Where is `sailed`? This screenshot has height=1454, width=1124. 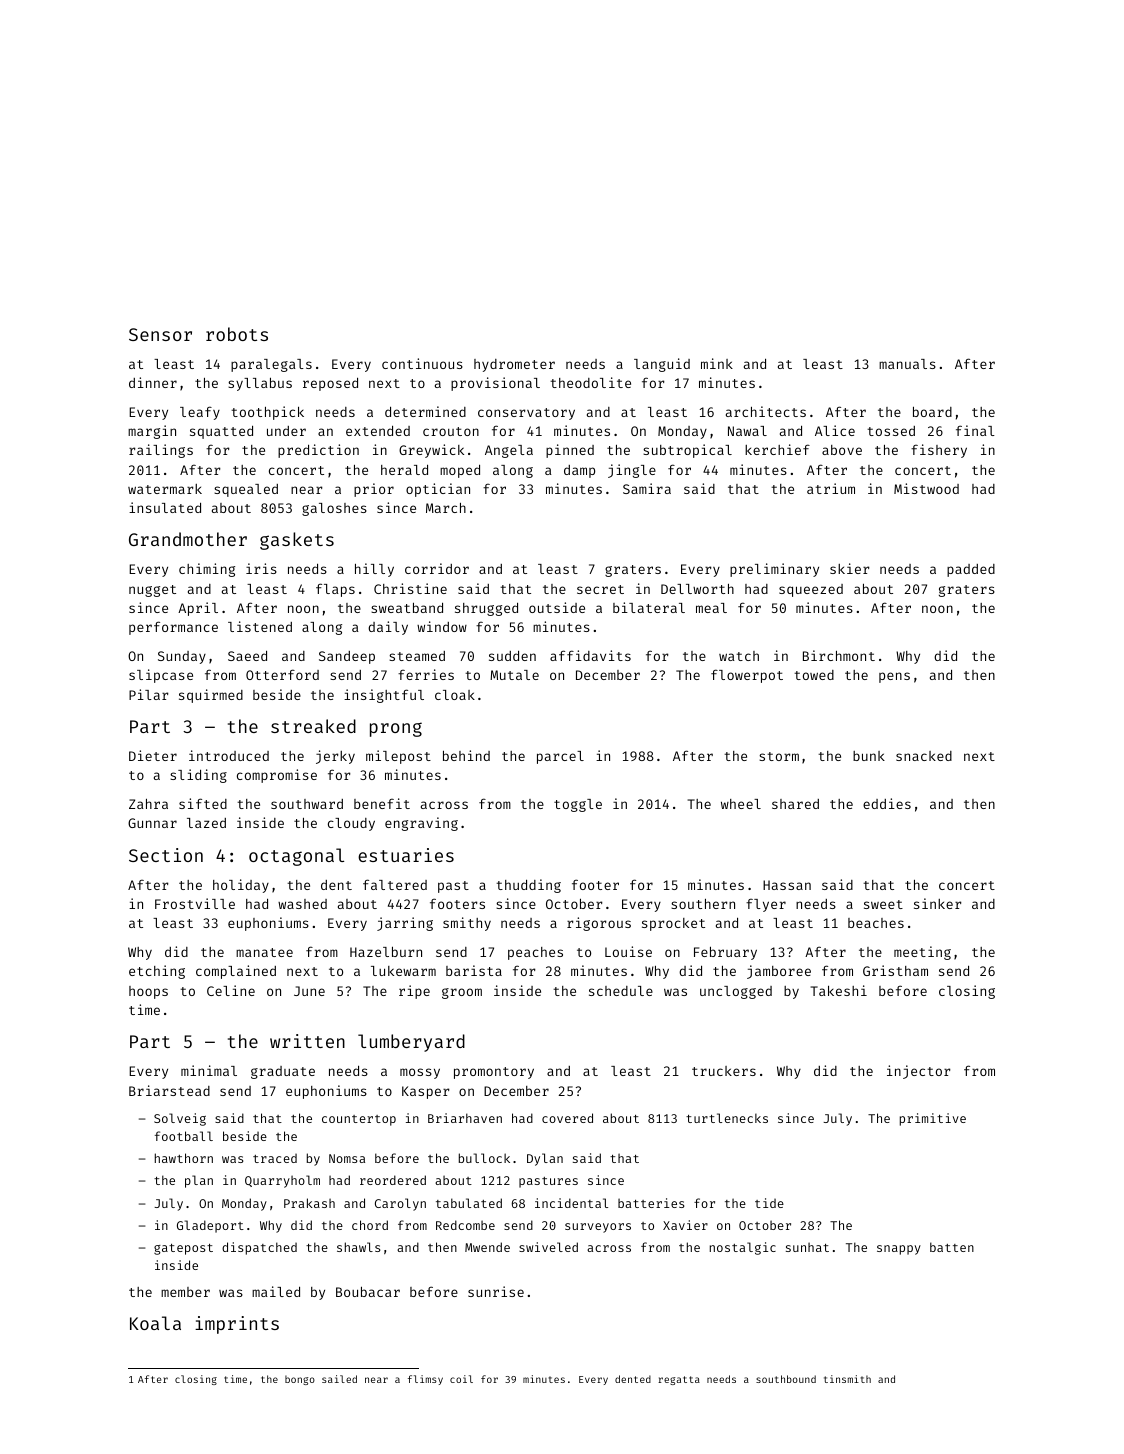 sailed is located at coordinates (339, 1379).
